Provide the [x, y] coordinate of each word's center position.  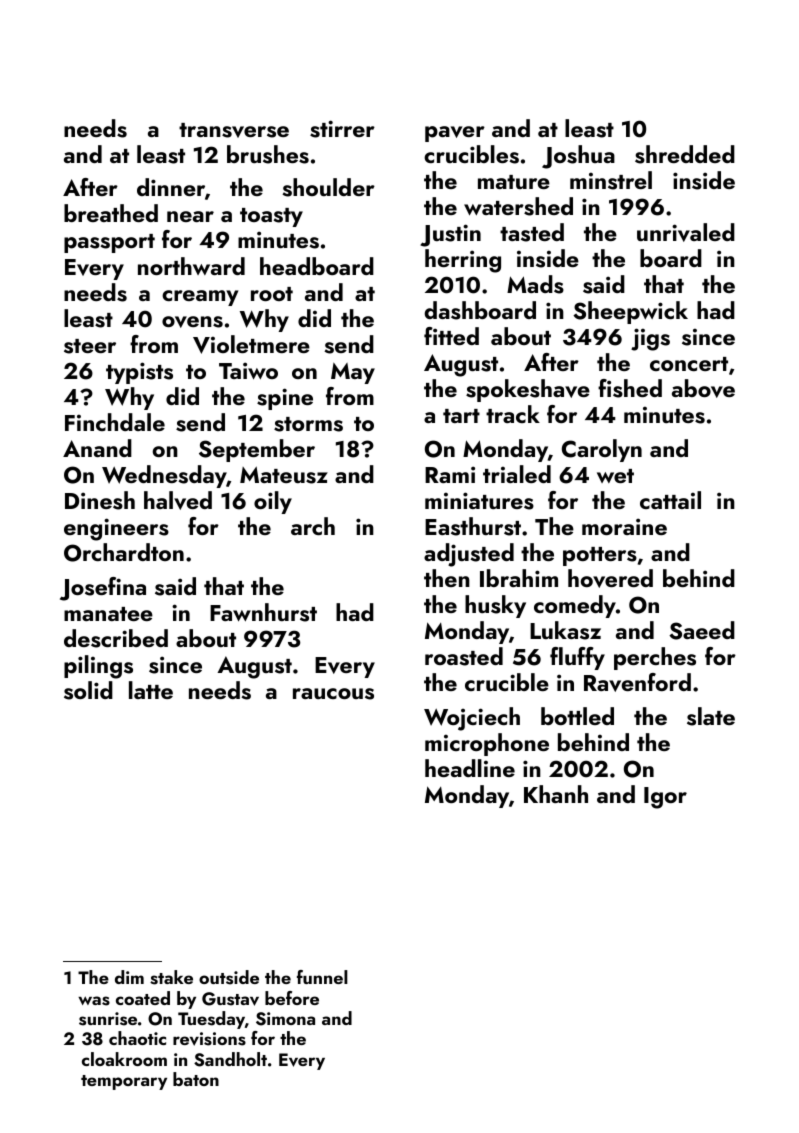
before [292, 998]
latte [151, 690]
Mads [535, 284]
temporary [124, 1082]
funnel [322, 977]
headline [470, 768]
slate [711, 716]
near [190, 216]
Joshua [578, 157]
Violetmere [251, 344]
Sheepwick [630, 312]
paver [455, 134]
